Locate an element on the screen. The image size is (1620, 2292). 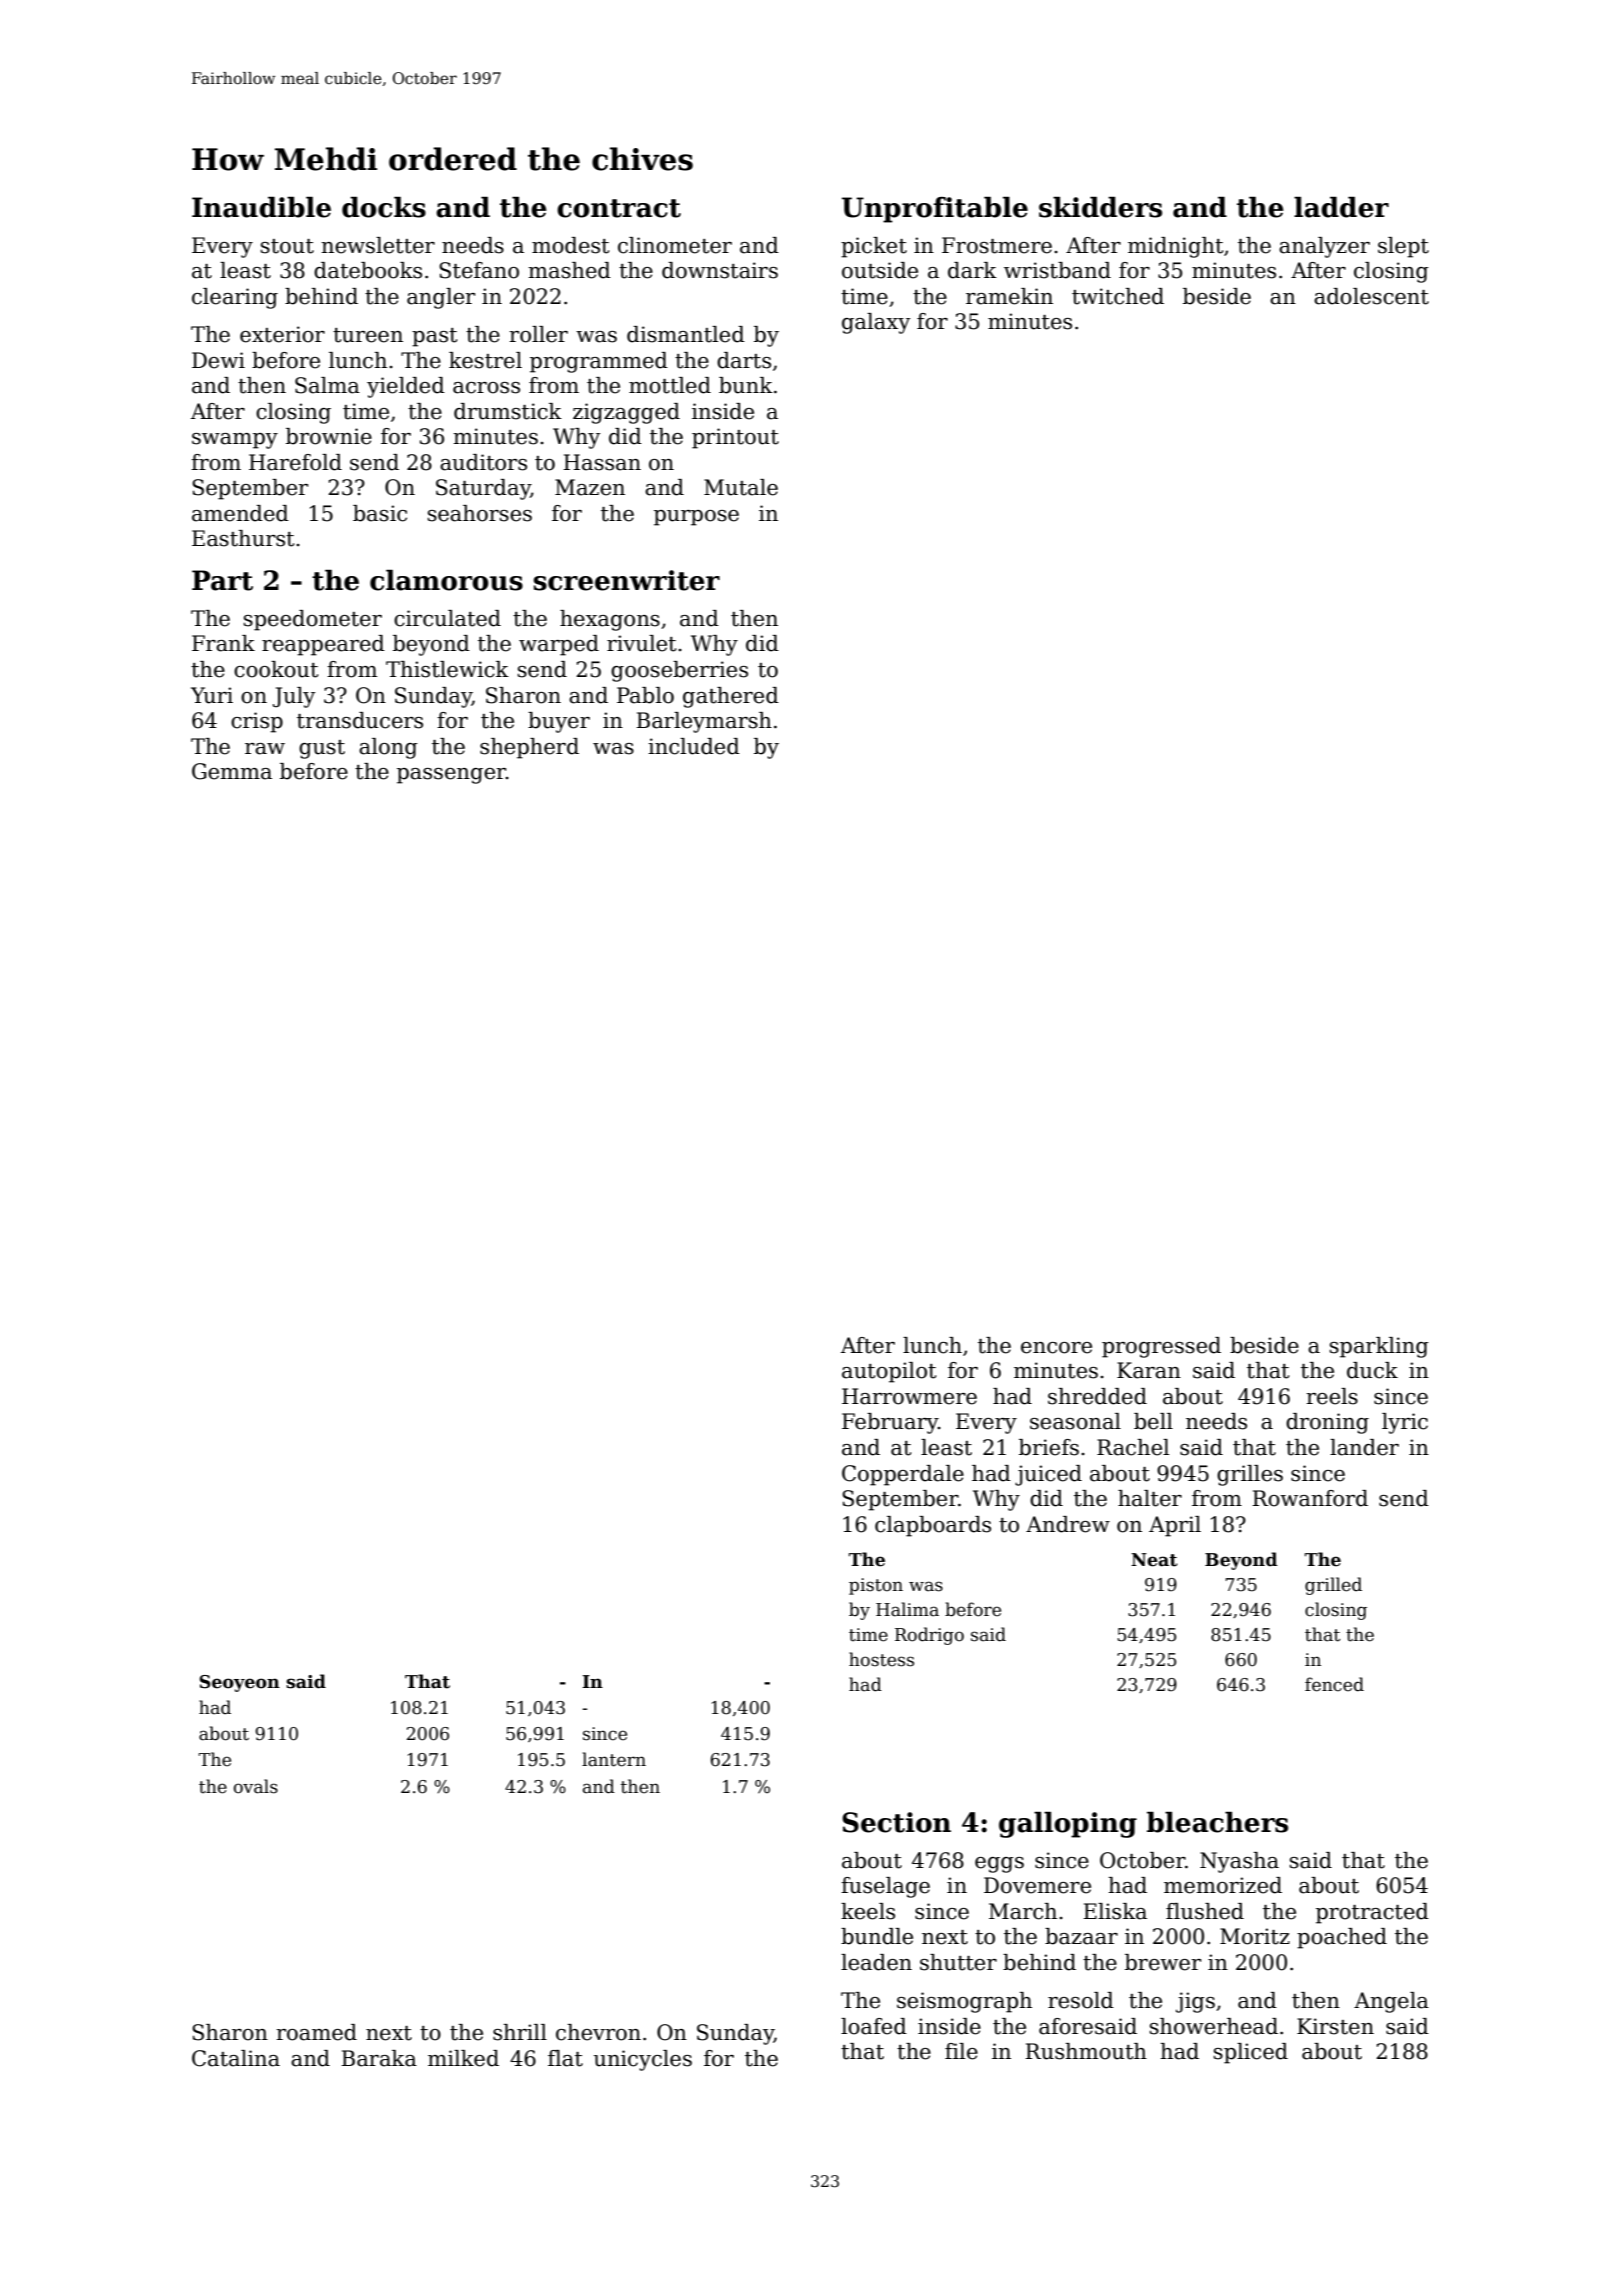
docks is located at coordinates (384, 207).
